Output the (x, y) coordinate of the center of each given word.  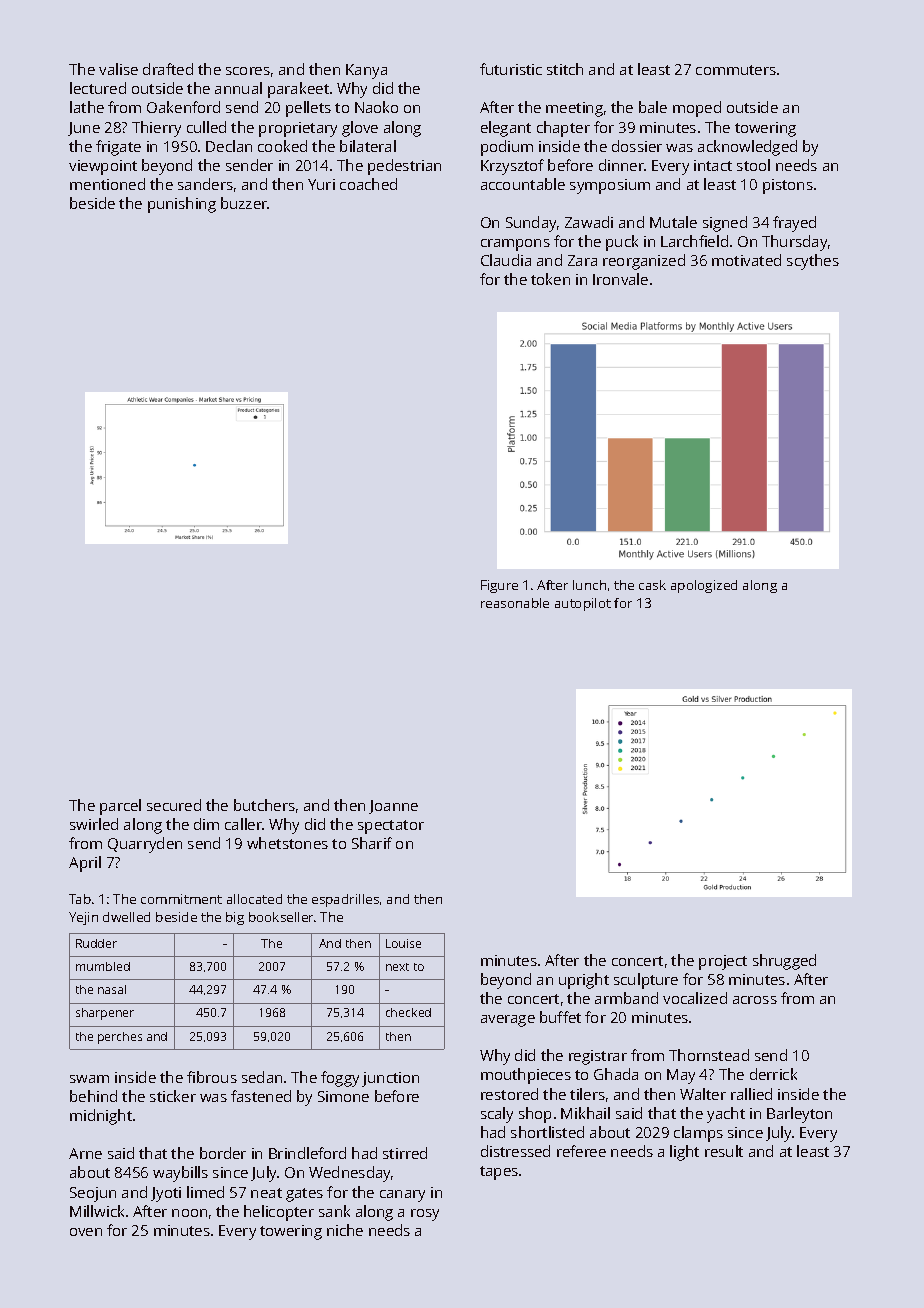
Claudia (506, 260)
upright (584, 981)
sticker (173, 1096)
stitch (565, 69)
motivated (746, 260)
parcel (120, 807)
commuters (736, 70)
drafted (168, 69)
